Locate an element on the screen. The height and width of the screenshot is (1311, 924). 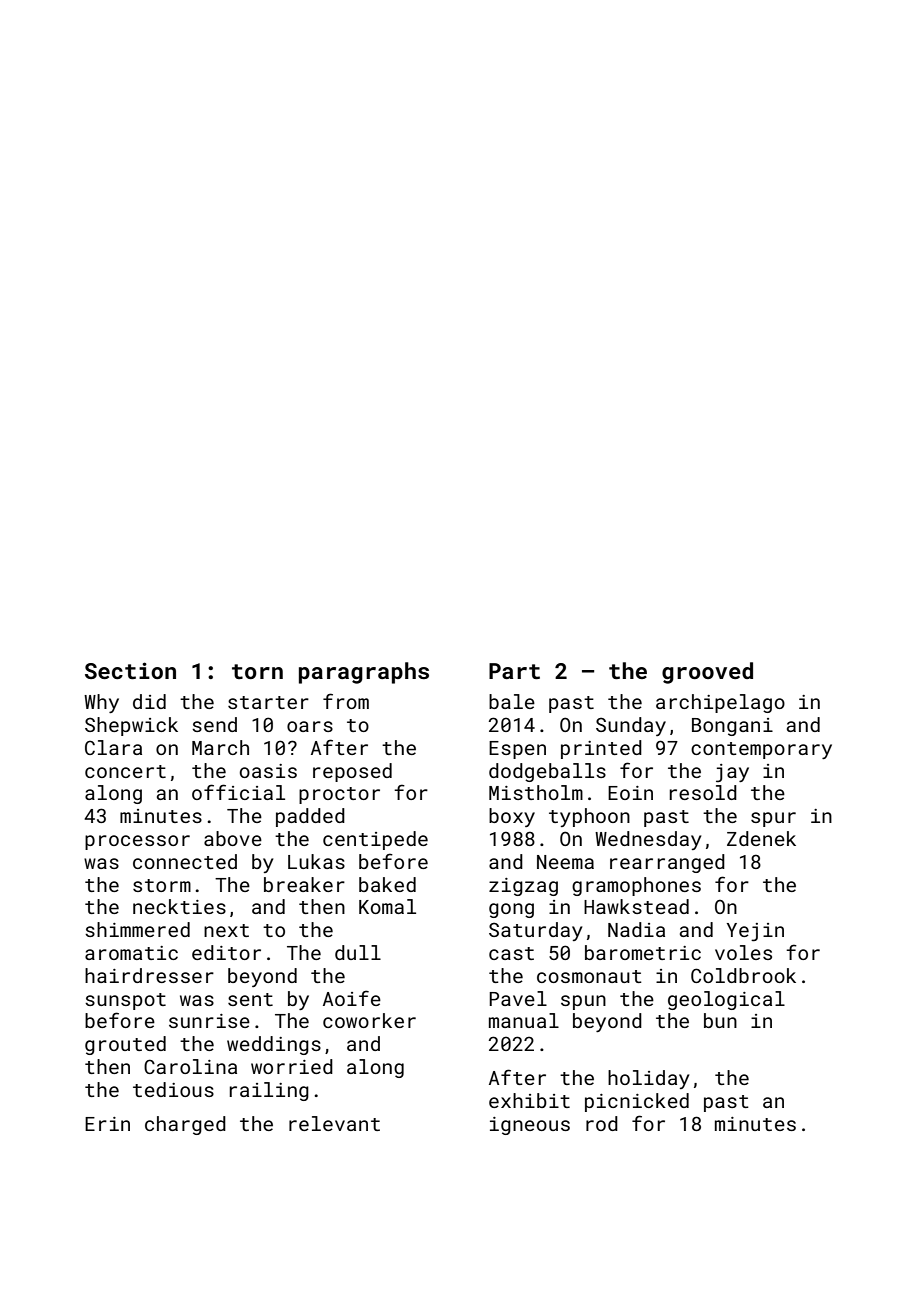
grooved is located at coordinates (707, 673).
